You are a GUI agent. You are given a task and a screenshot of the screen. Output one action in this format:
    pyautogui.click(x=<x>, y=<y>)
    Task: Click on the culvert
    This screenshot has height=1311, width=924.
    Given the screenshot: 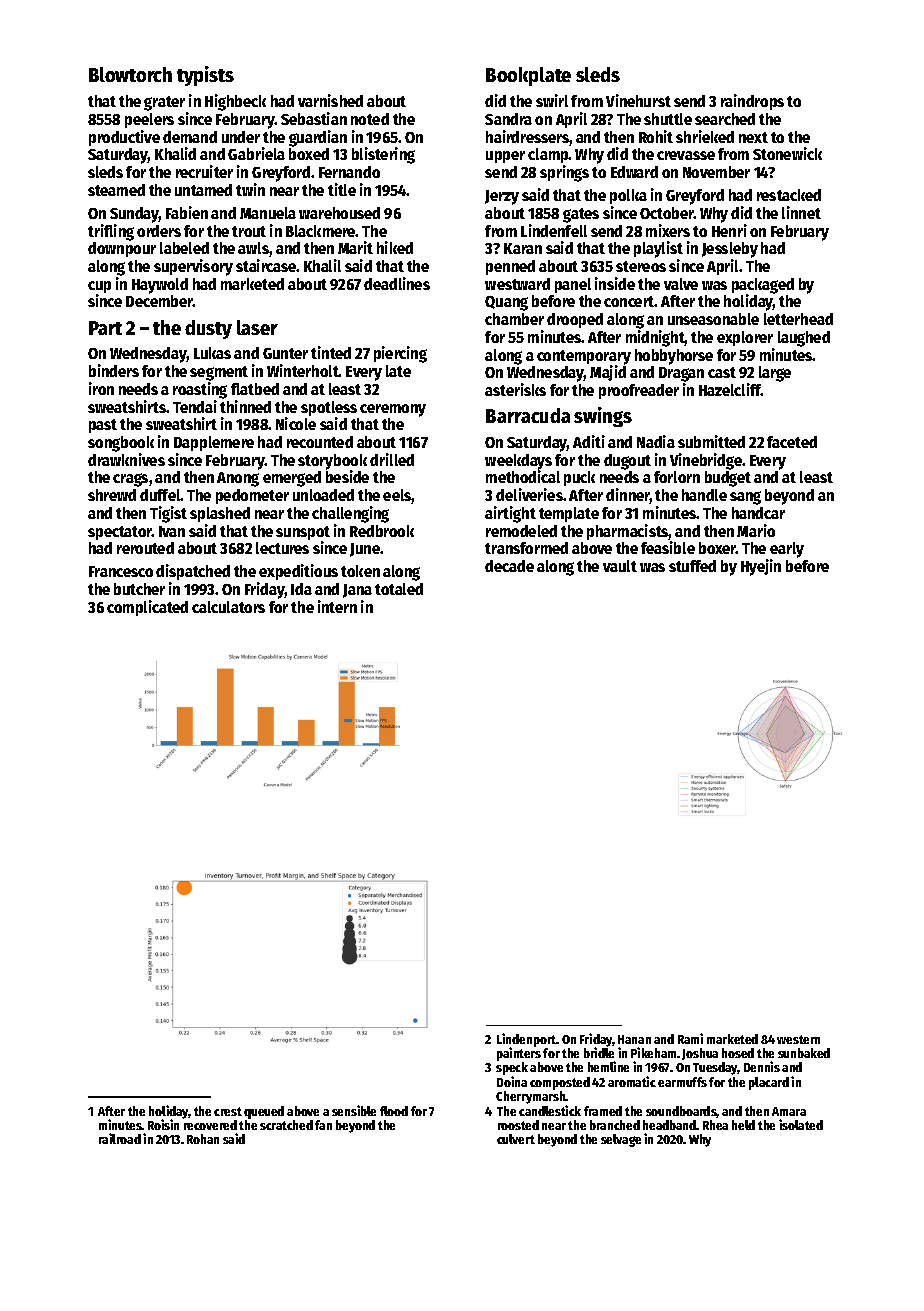 What is the action you would take?
    pyautogui.click(x=516, y=1139)
